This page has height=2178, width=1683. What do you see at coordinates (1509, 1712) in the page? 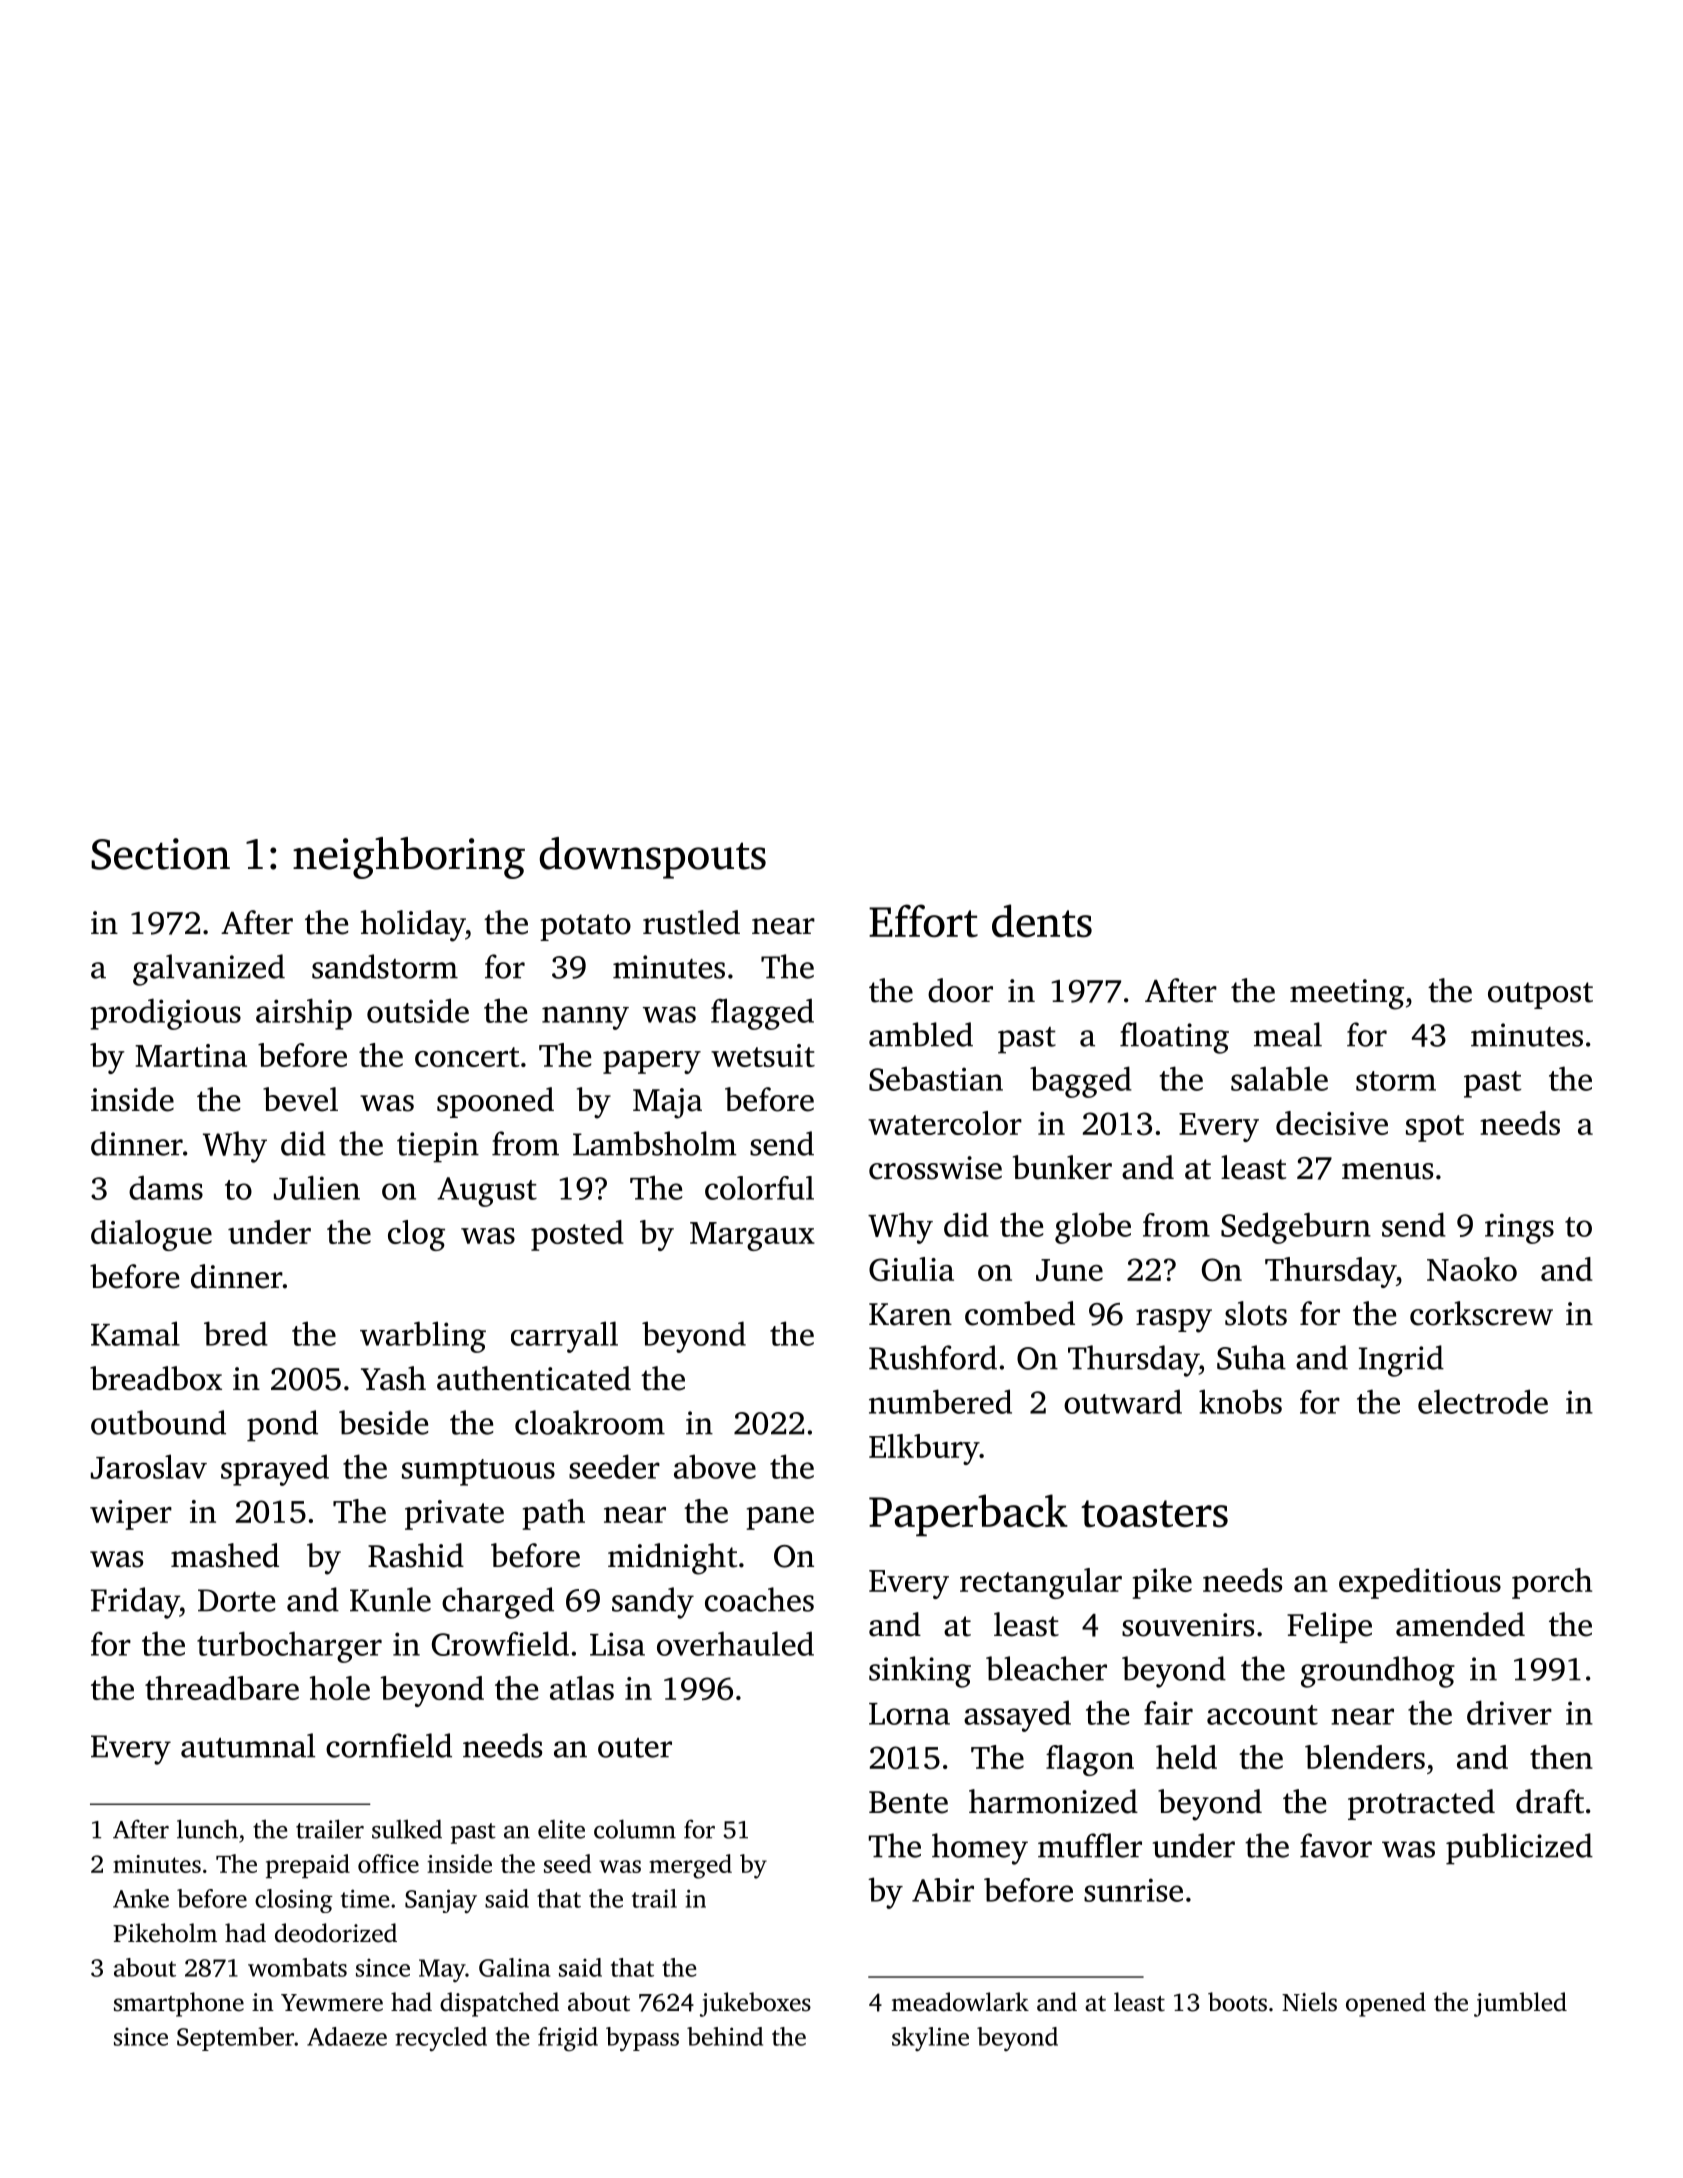
I see `driver` at bounding box center [1509, 1712].
